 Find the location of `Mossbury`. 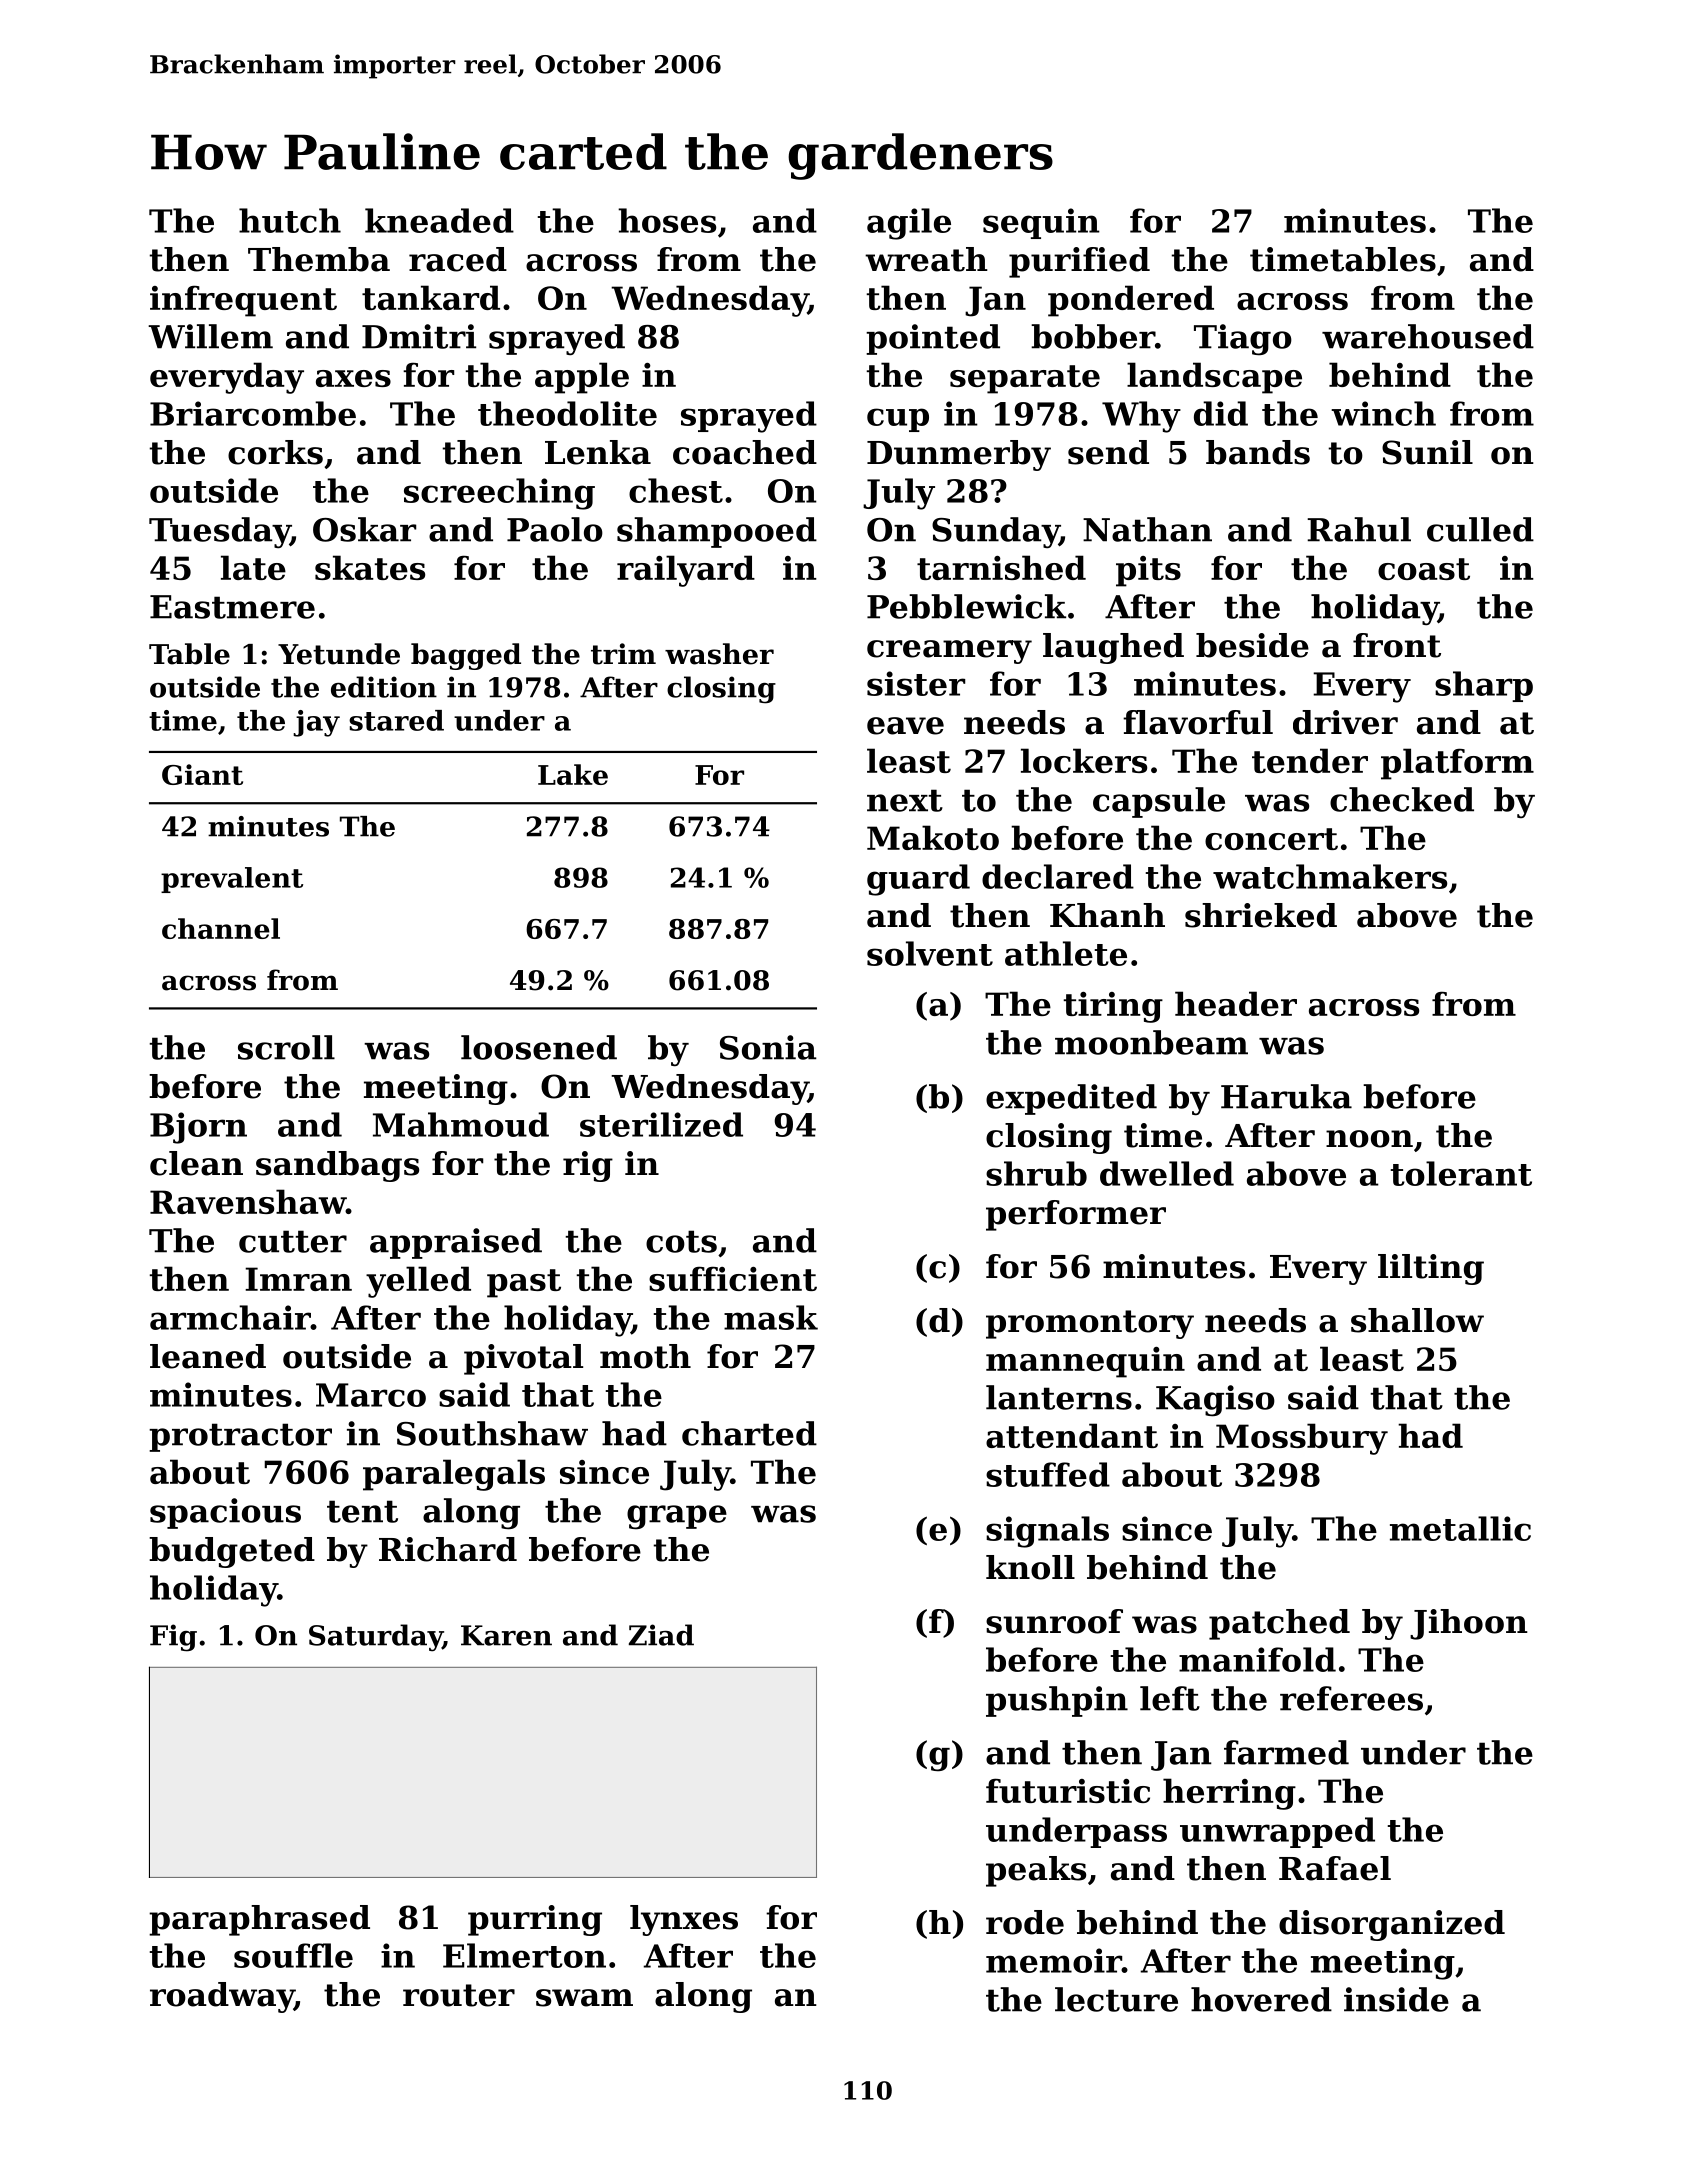

Mossbury is located at coordinates (1302, 1439).
